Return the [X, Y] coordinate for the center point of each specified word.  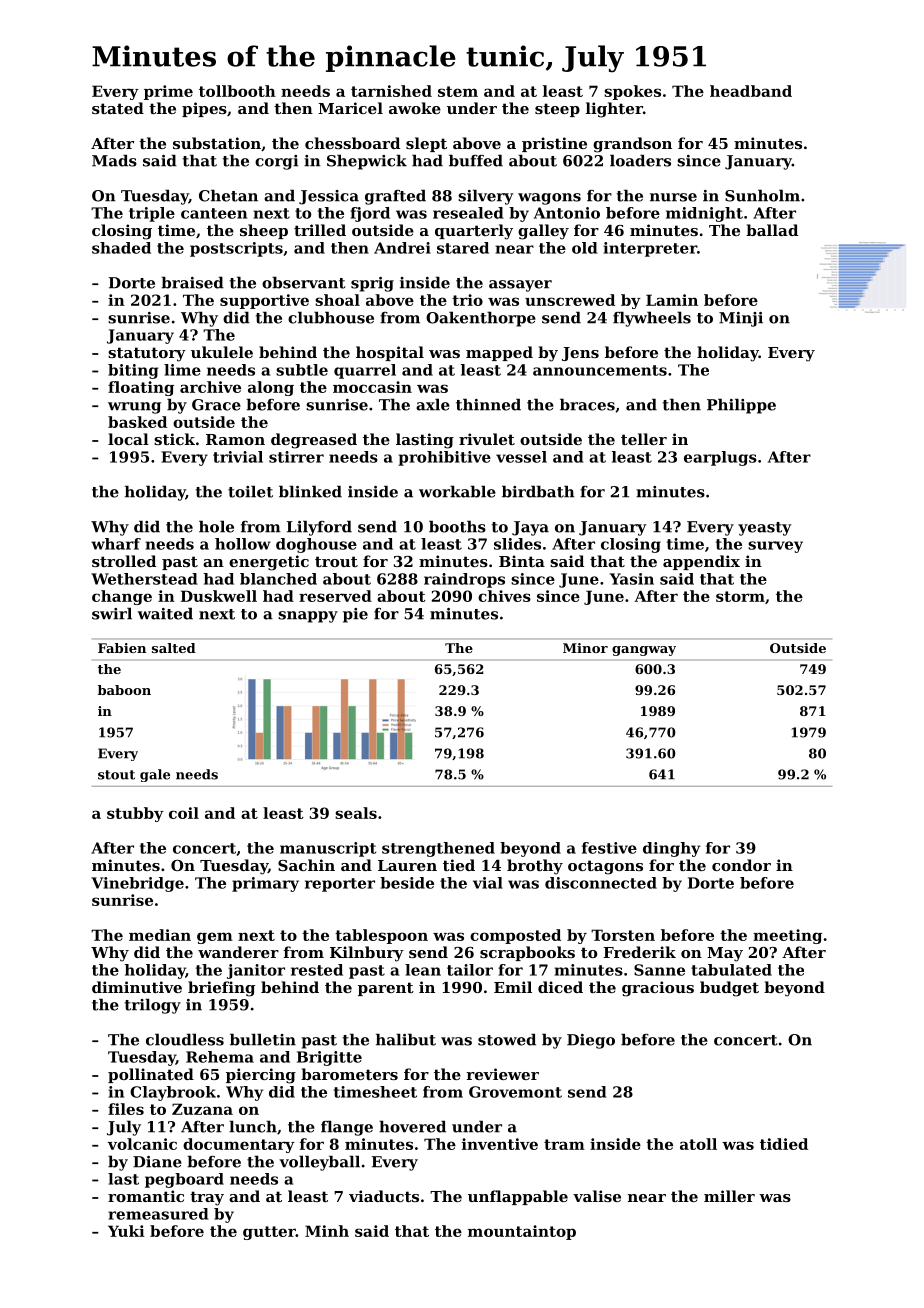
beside [407, 883]
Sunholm [762, 195]
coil [184, 813]
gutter [269, 1233]
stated [118, 108]
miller [729, 1196]
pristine [554, 144]
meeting [787, 936]
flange [347, 1128]
